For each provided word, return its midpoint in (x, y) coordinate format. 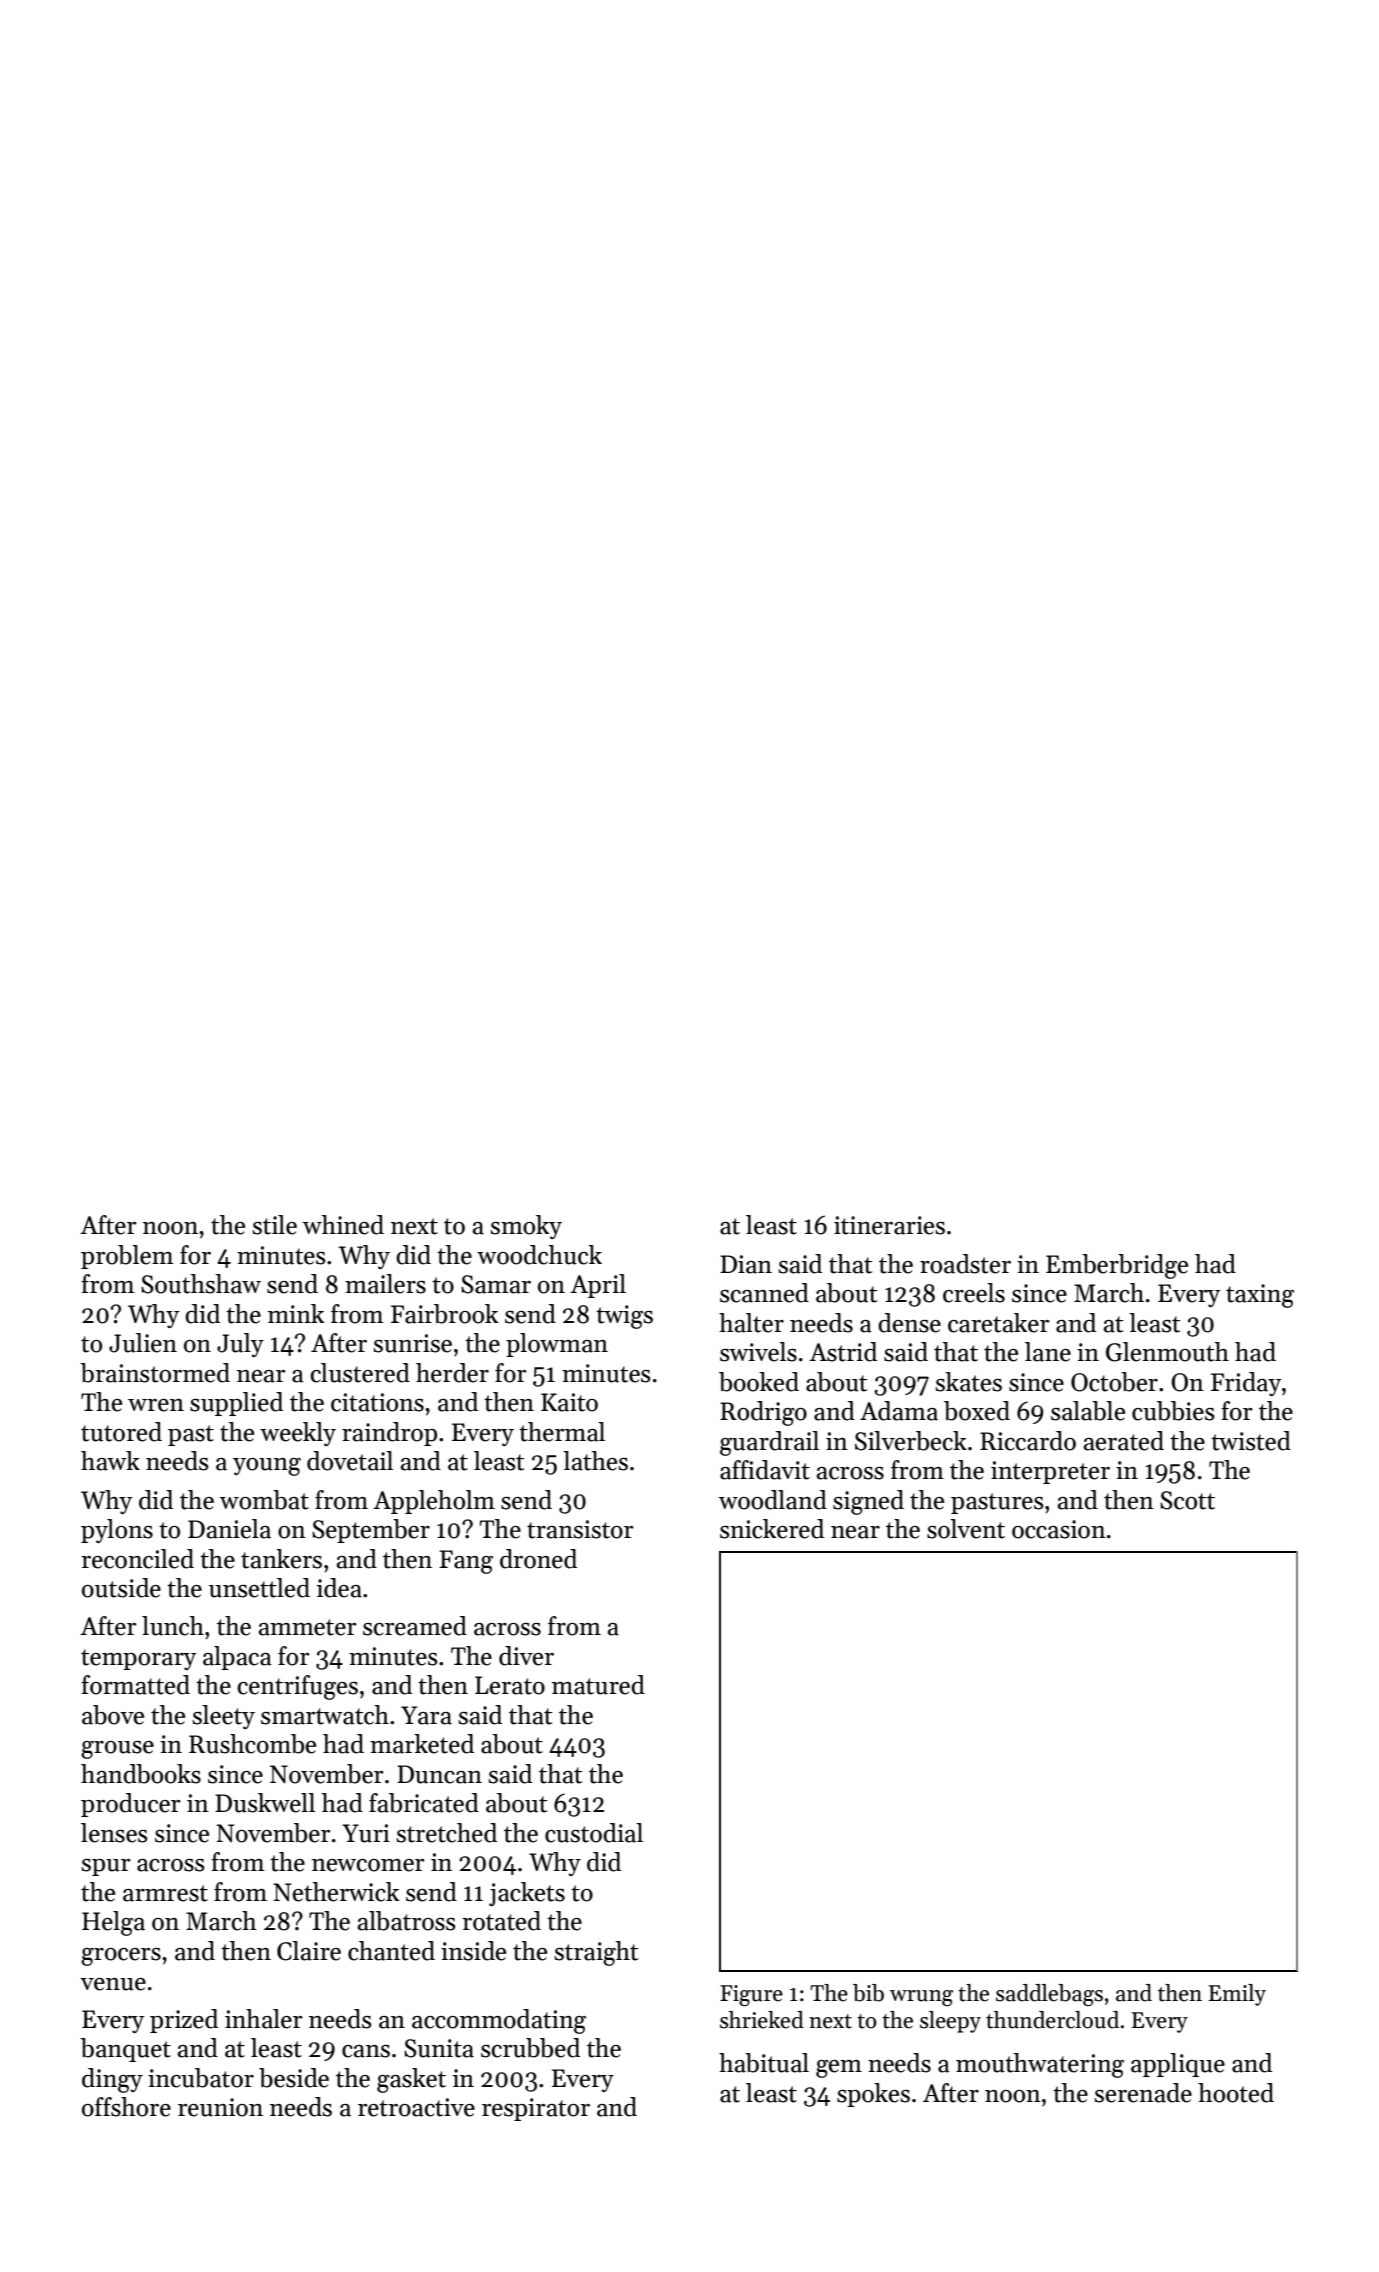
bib (868, 1993)
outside (121, 1588)
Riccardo (1028, 1441)
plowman (557, 1345)
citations (377, 1402)
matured (598, 1685)
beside (294, 2078)
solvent (966, 1529)
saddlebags (1049, 1995)
